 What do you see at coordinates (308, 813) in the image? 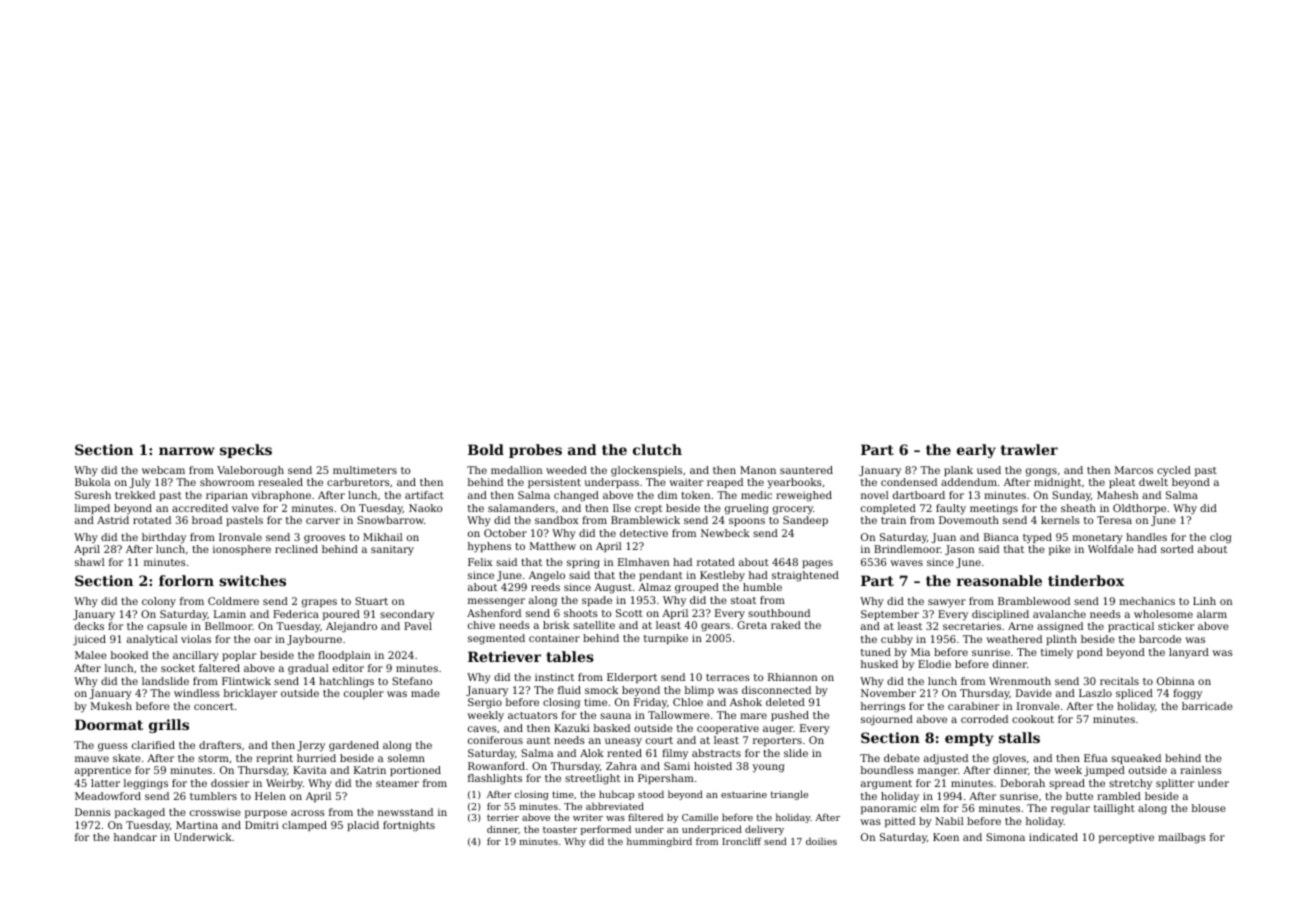
I see `across` at bounding box center [308, 813].
